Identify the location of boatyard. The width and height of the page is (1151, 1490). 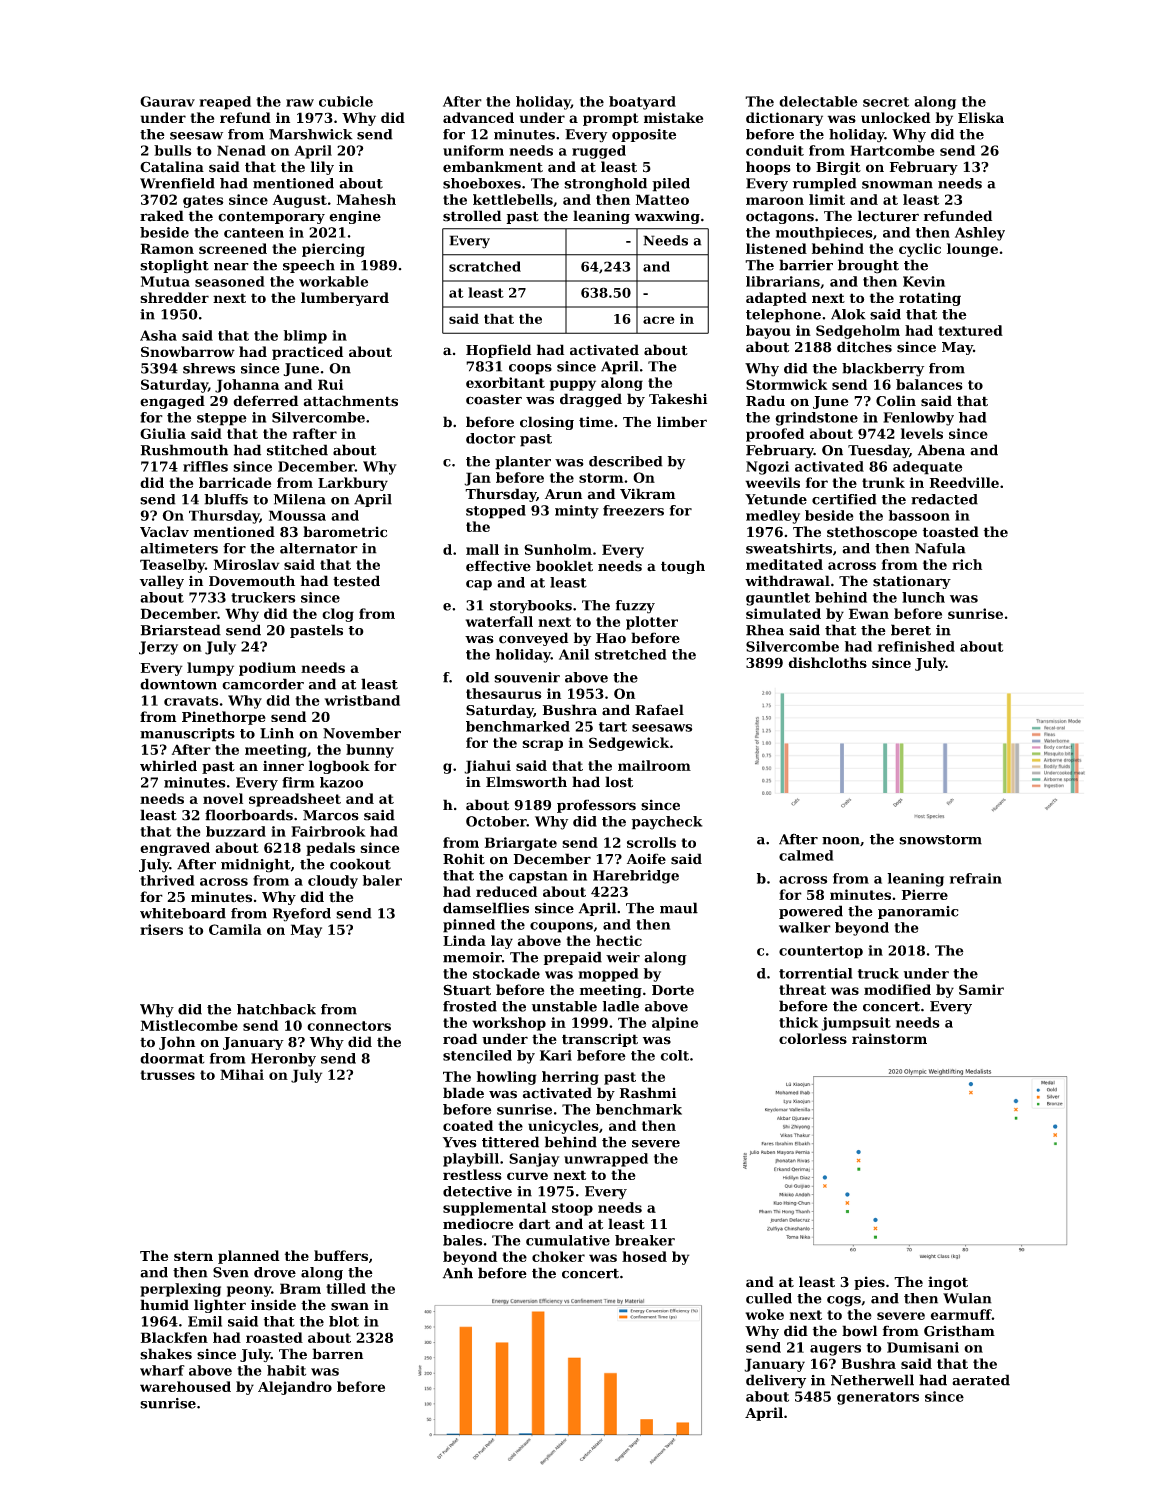
(642, 103).
